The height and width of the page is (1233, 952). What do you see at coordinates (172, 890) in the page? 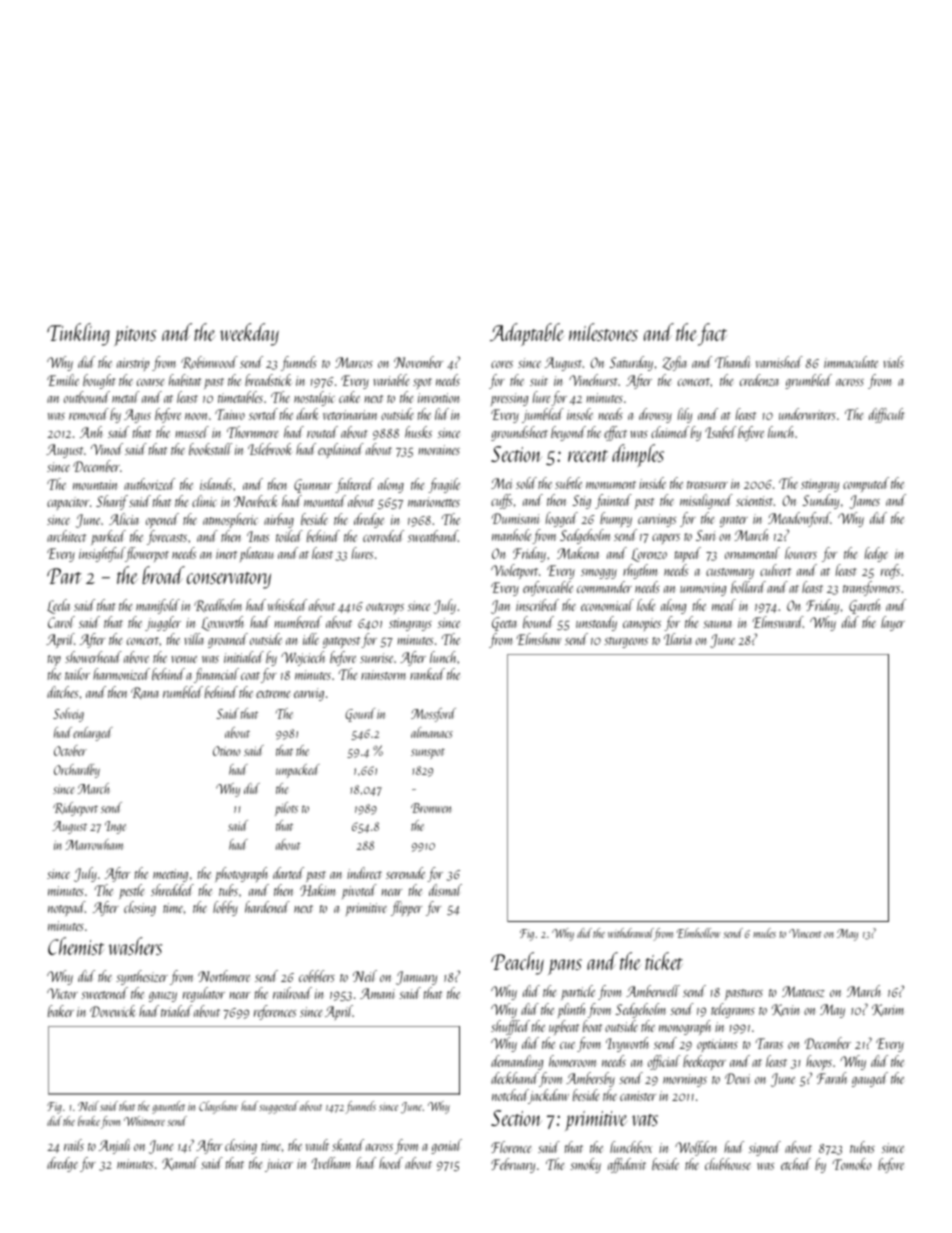
I see `shredded` at bounding box center [172, 890].
